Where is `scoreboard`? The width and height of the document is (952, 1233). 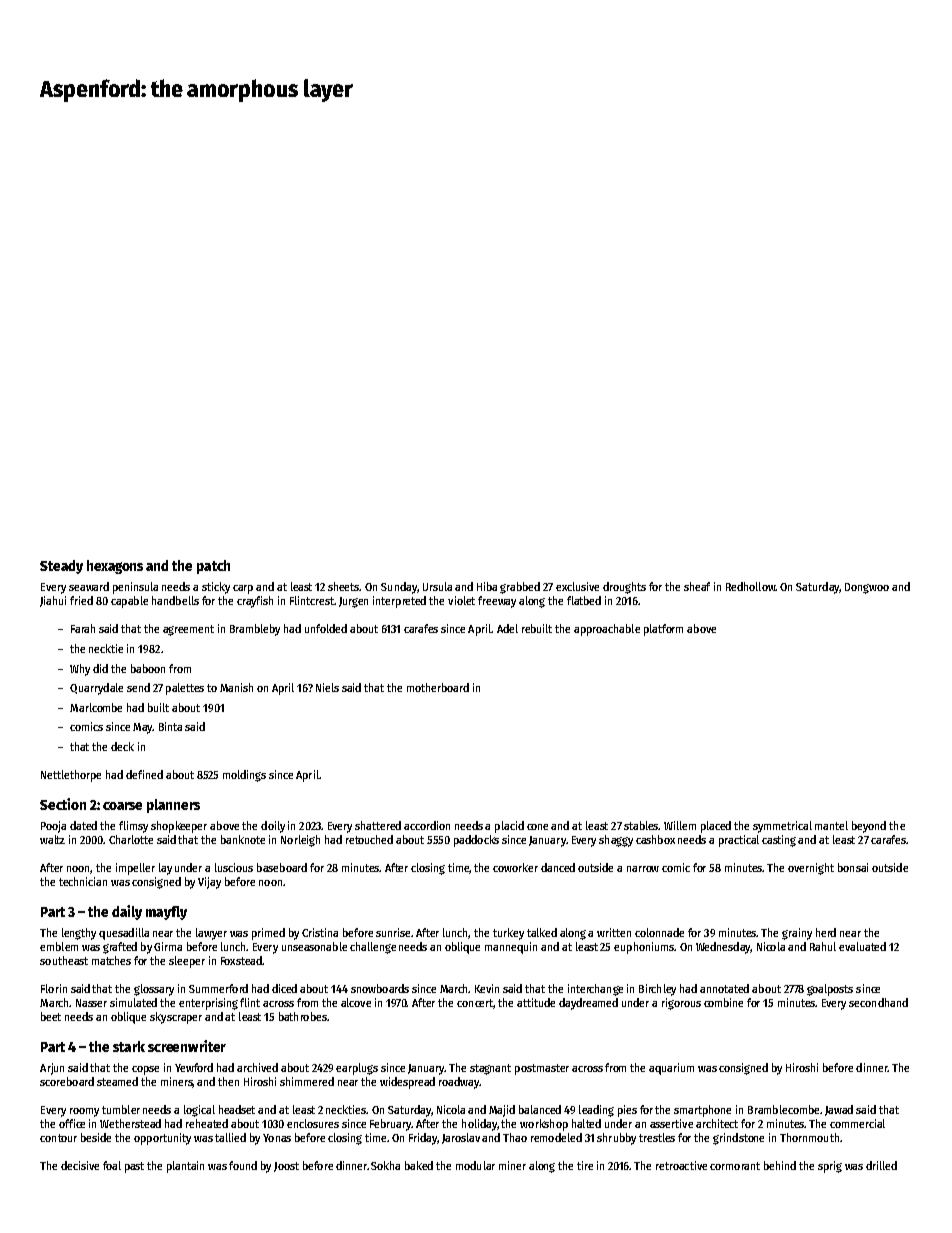 scoreboard is located at coordinates (67, 1081).
